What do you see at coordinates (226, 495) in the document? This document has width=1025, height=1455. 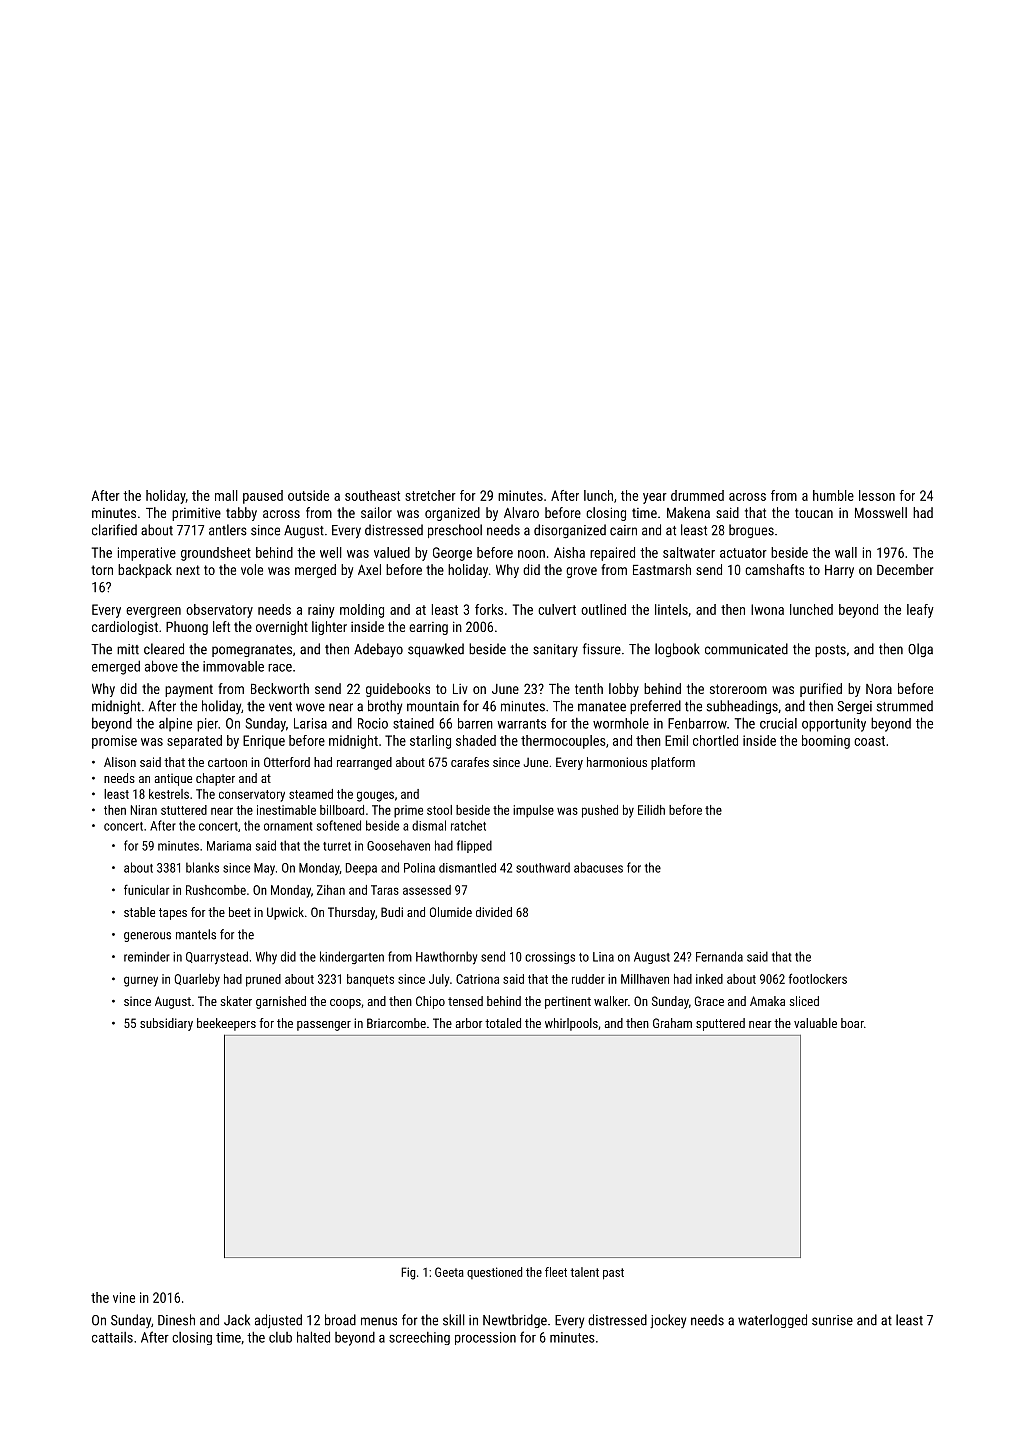 I see `mall` at bounding box center [226, 495].
